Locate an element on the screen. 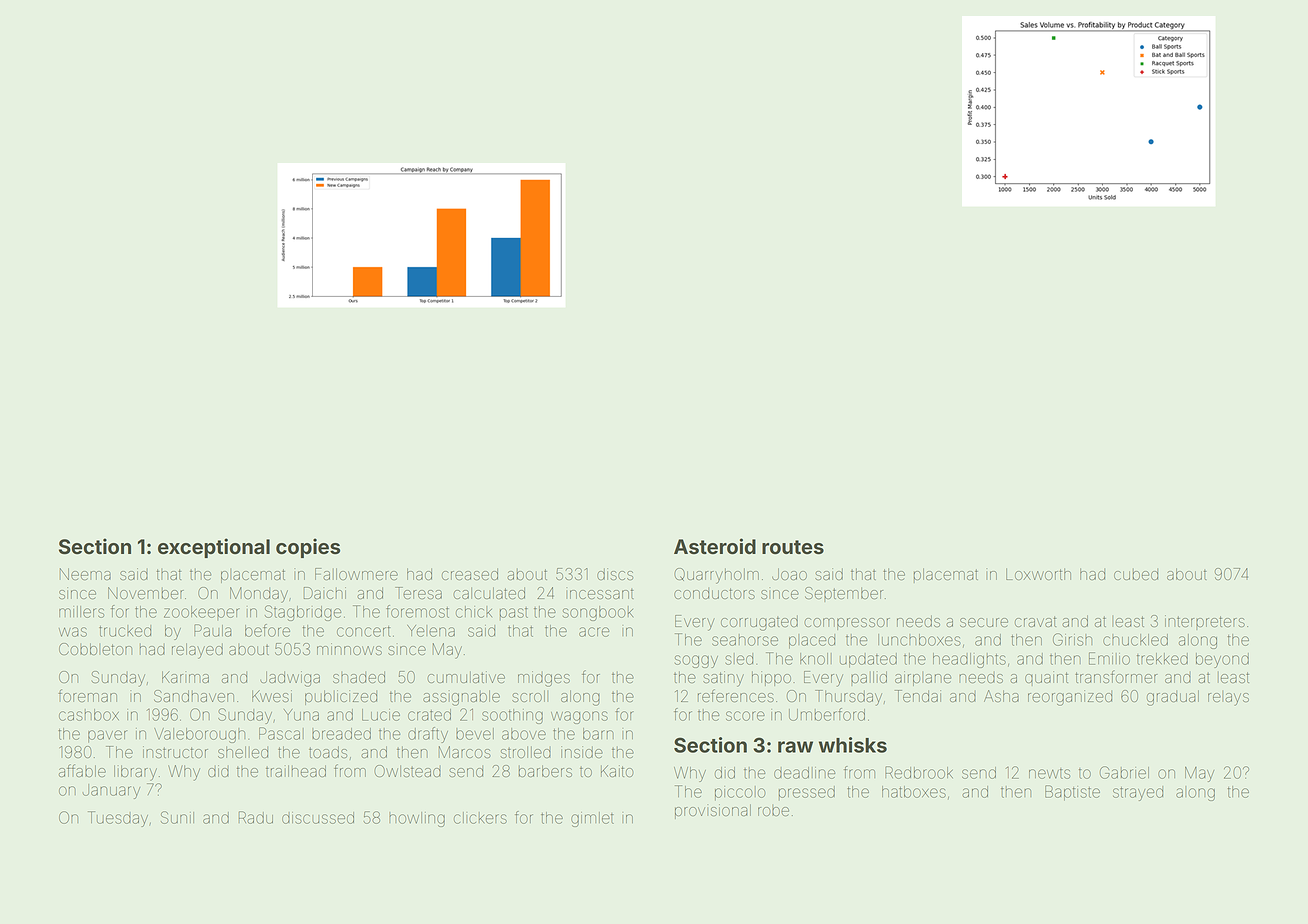  Sunil is located at coordinates (177, 817).
